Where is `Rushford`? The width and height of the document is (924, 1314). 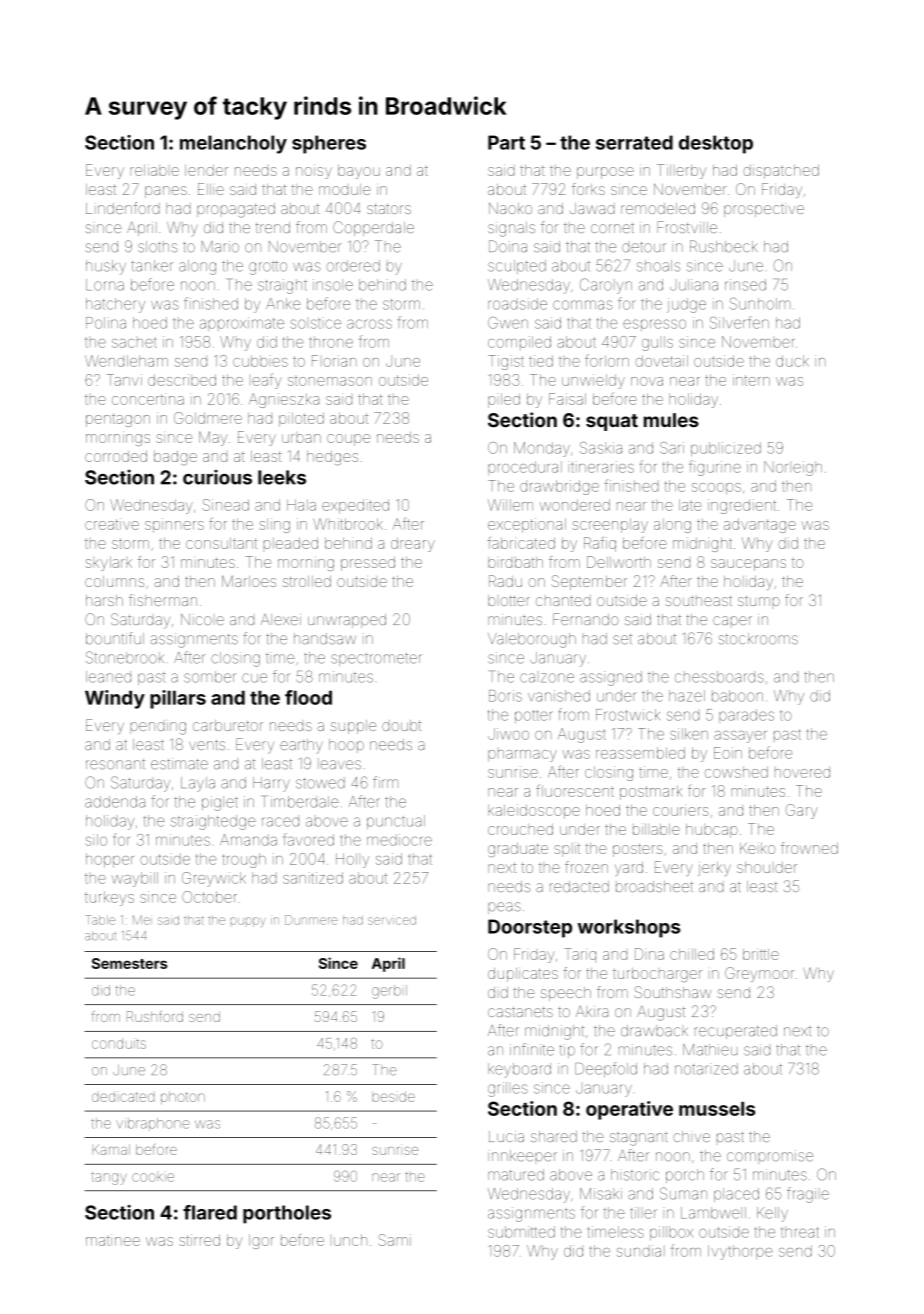 Rushford is located at coordinates (155, 1016).
